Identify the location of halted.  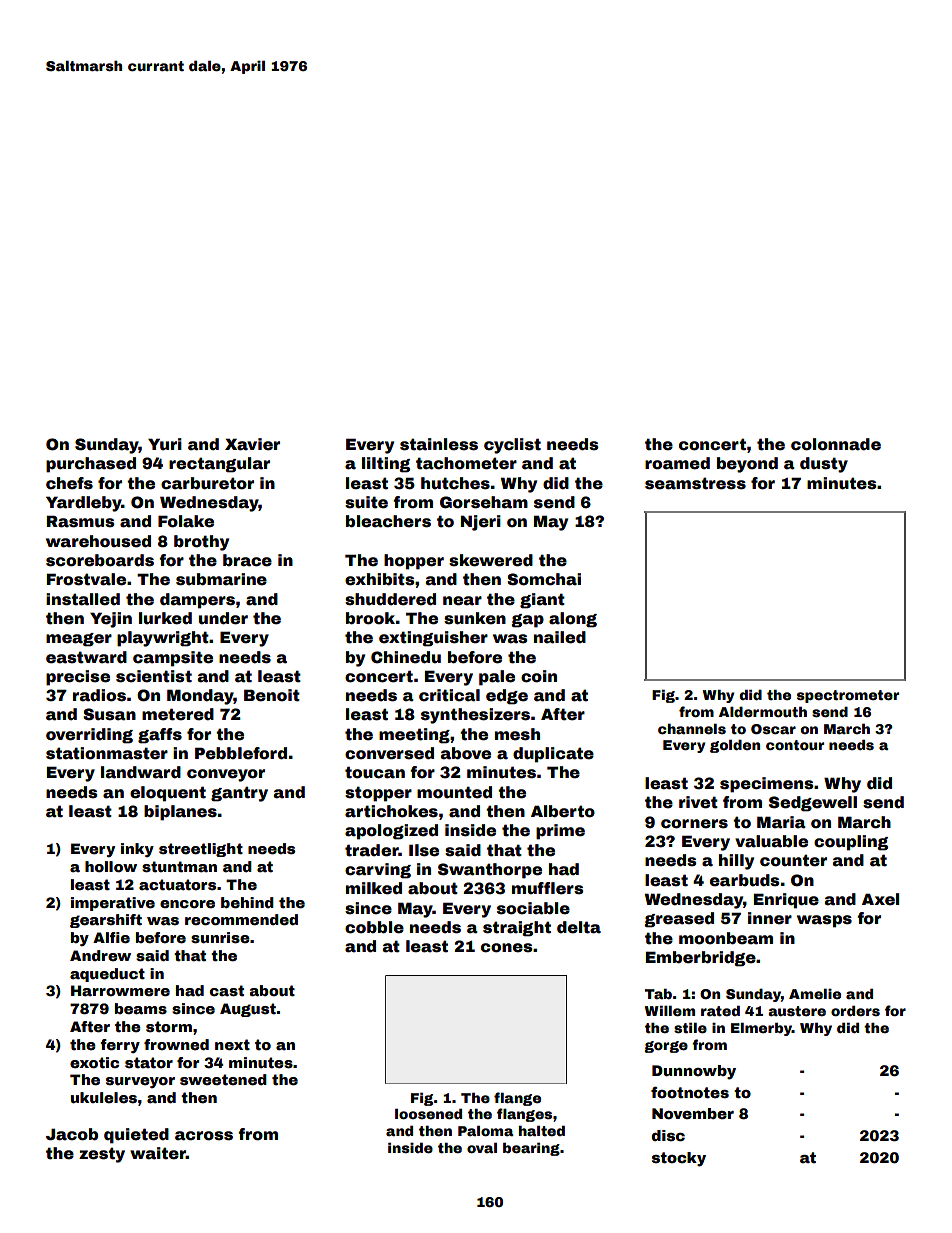
(541, 1131).
